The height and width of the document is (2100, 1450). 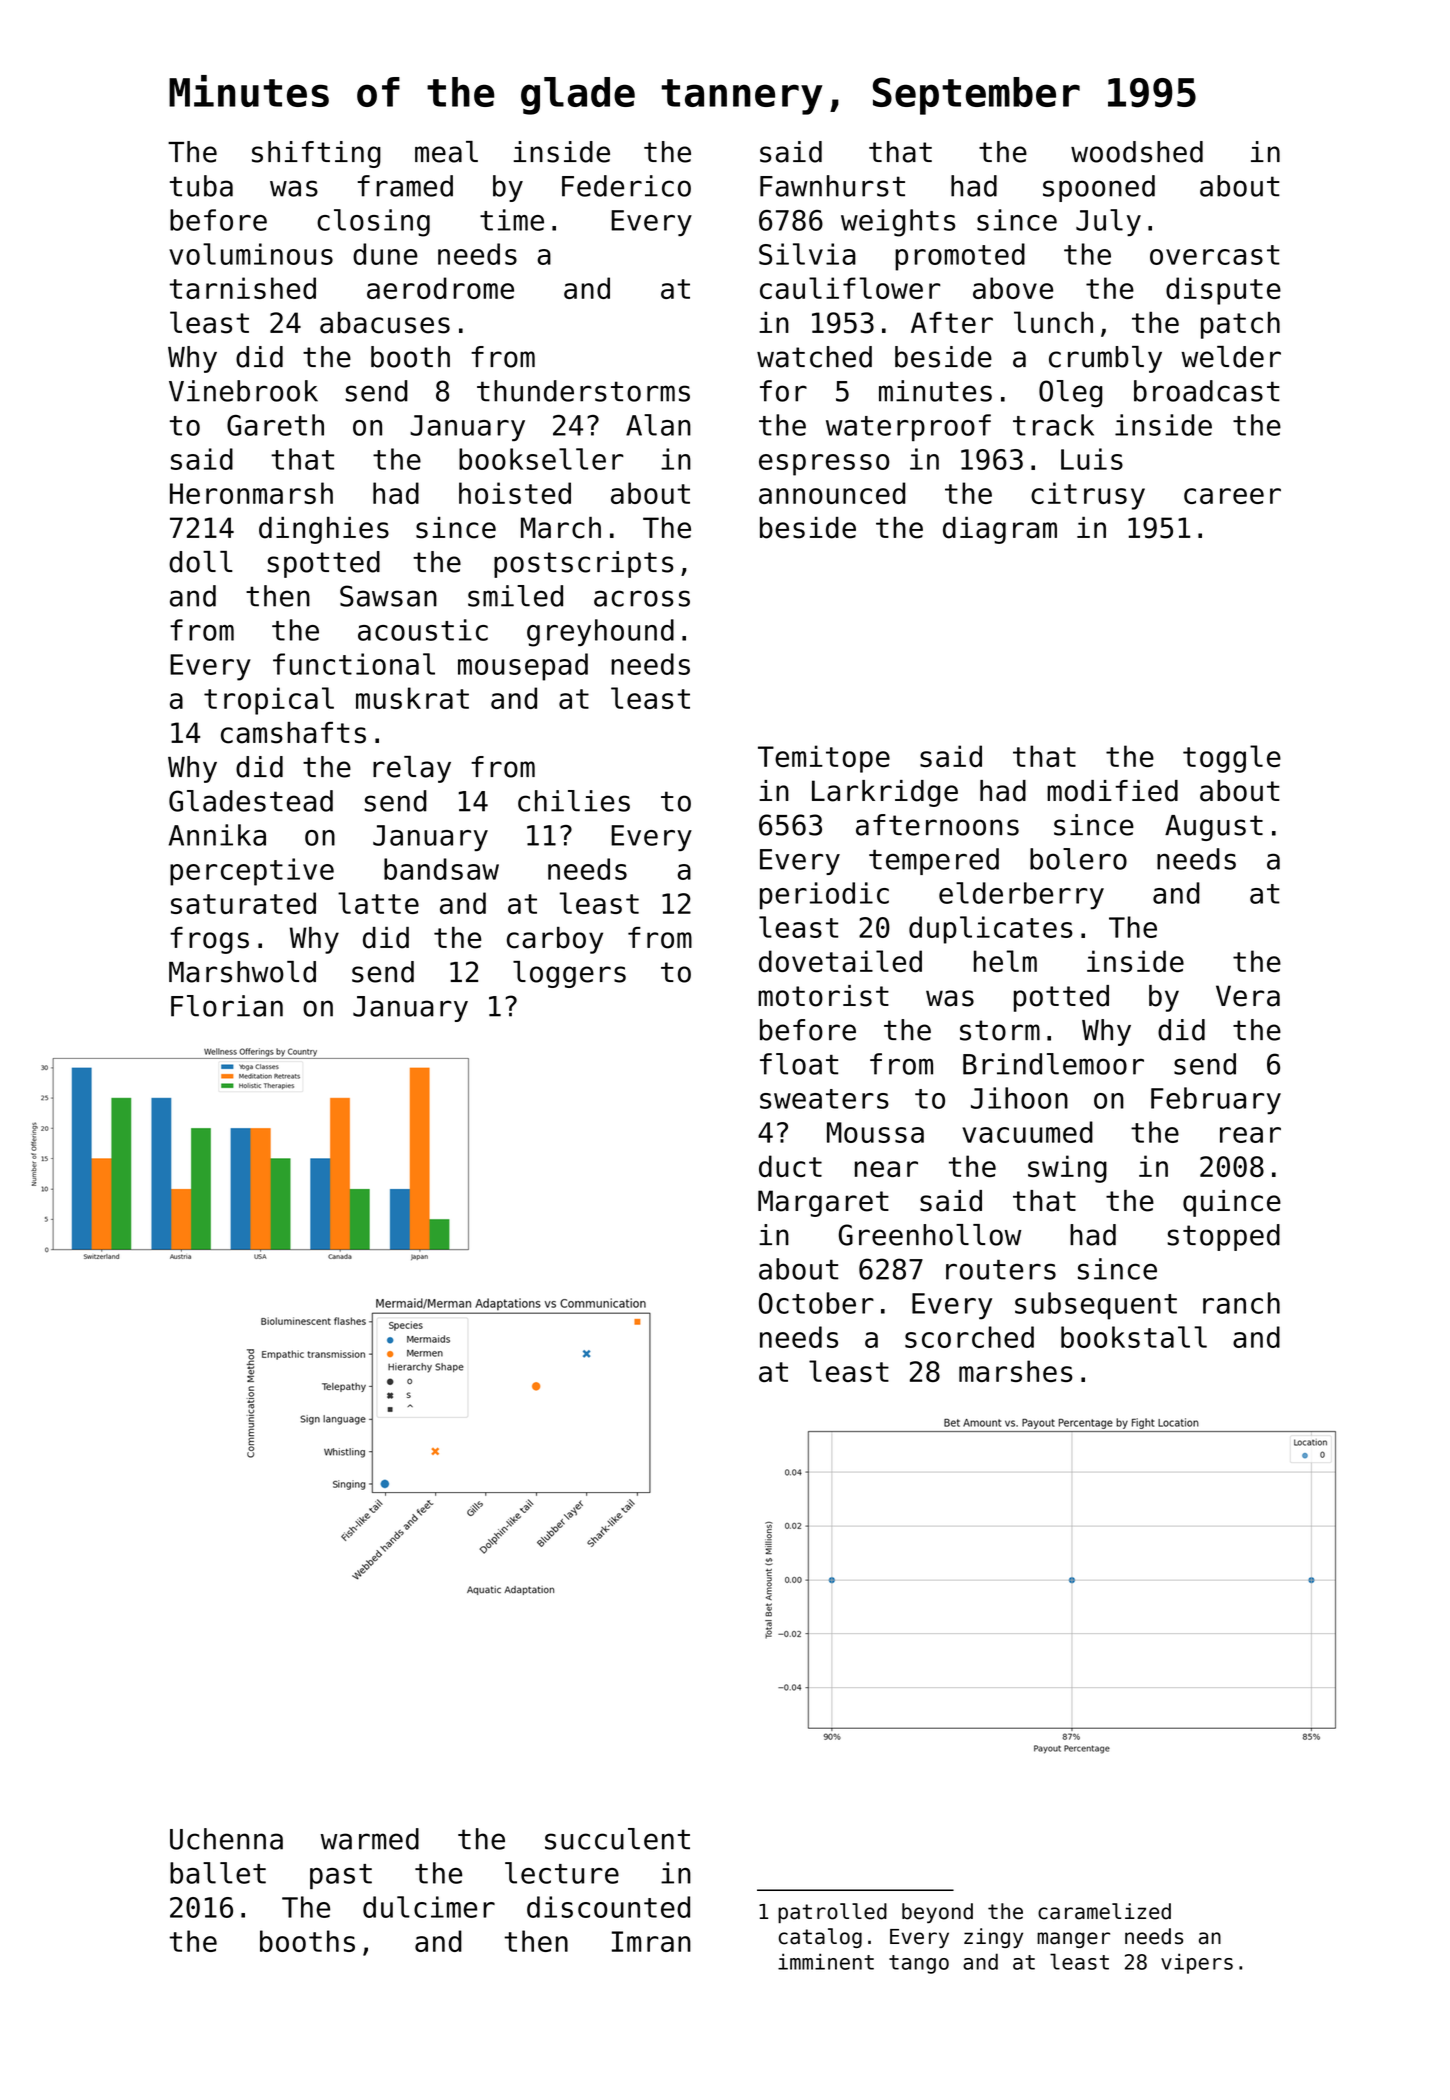 I want to click on tuba, so click(x=201, y=186).
